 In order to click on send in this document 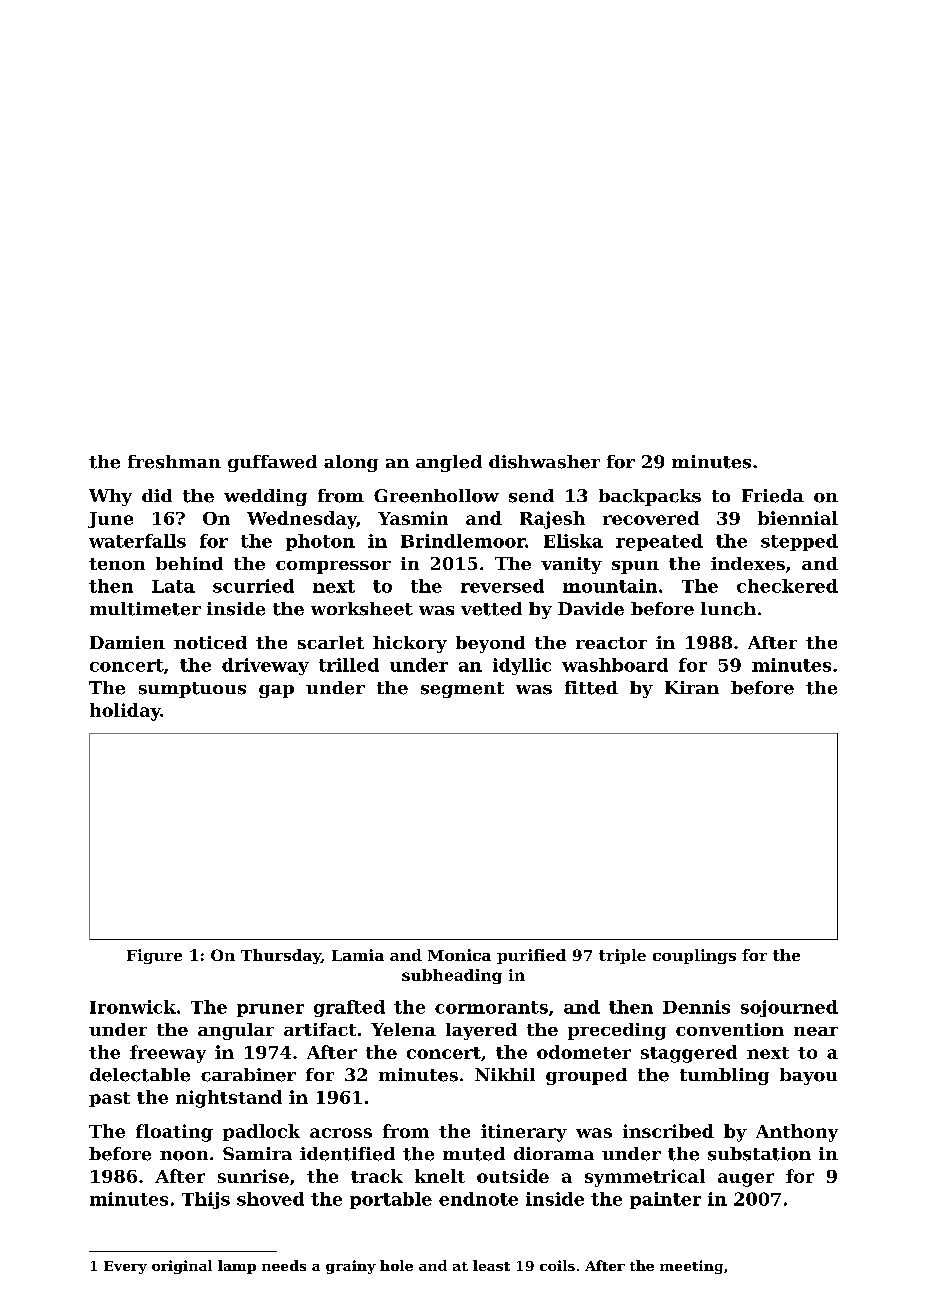, I will do `click(531, 496)`.
